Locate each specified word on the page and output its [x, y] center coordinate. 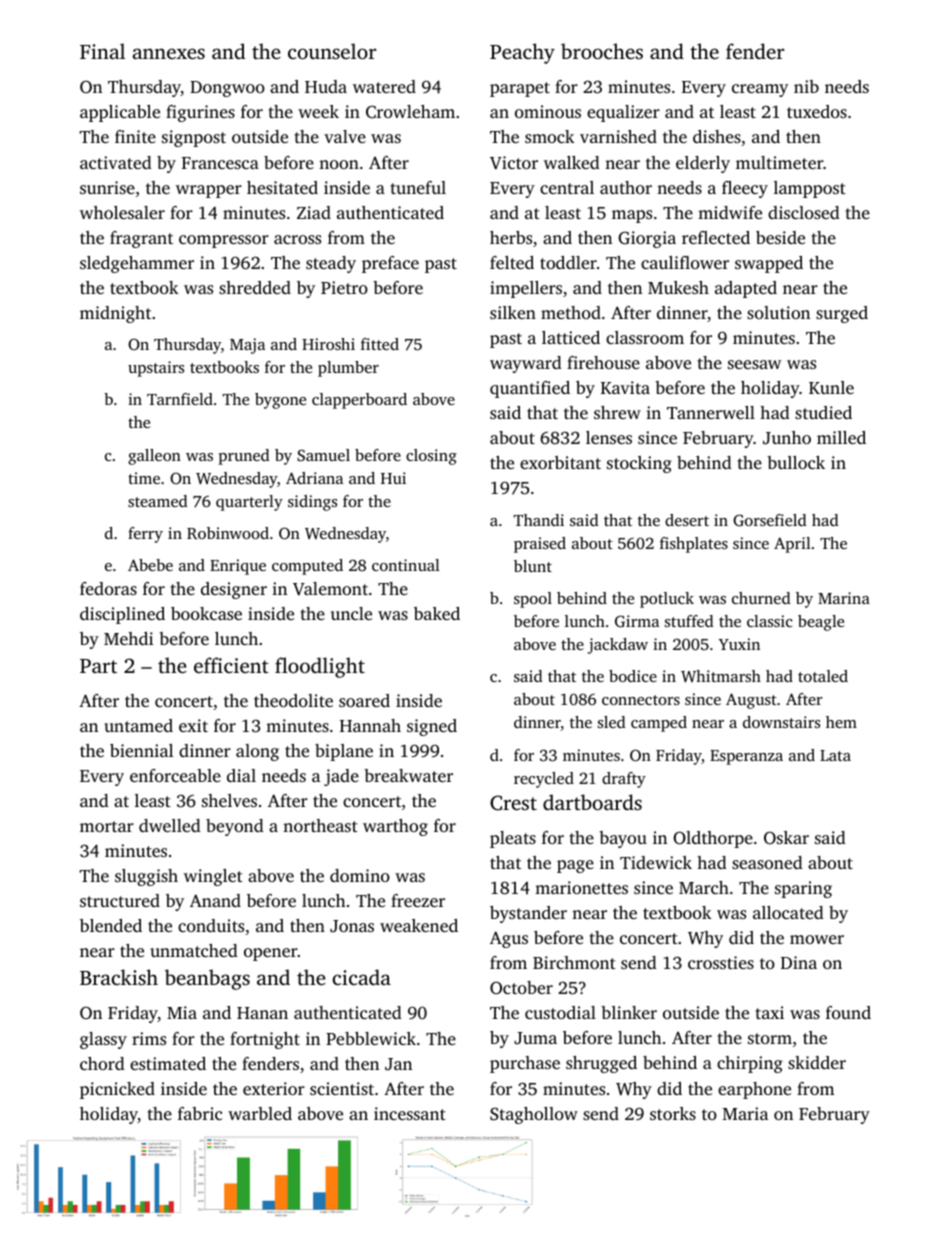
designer [234, 590]
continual [406, 565]
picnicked [117, 1090]
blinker [629, 1012]
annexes [169, 53]
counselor [332, 51]
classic [770, 621]
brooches [602, 51]
